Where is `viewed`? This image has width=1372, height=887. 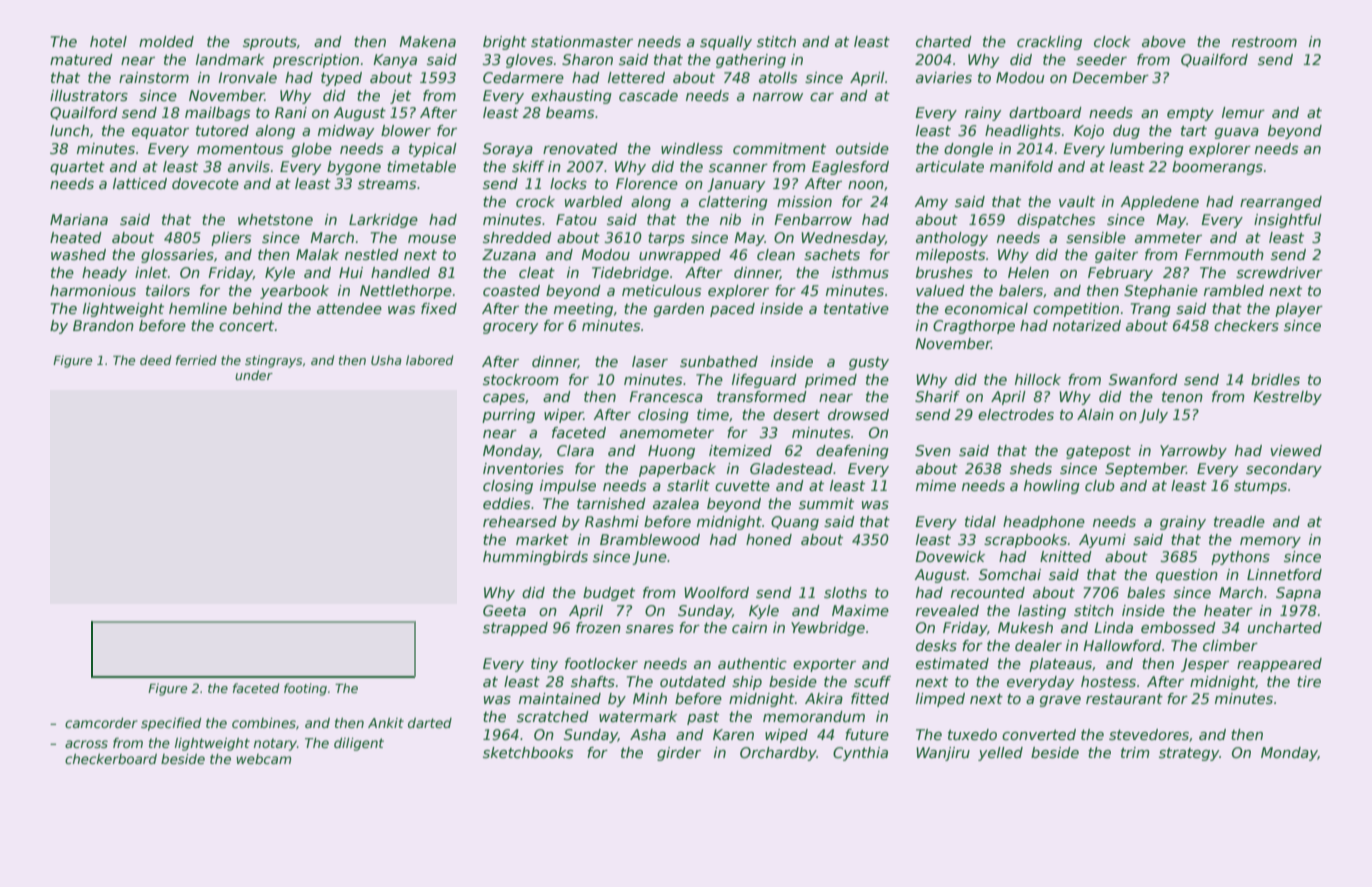 viewed is located at coordinates (1296, 450).
